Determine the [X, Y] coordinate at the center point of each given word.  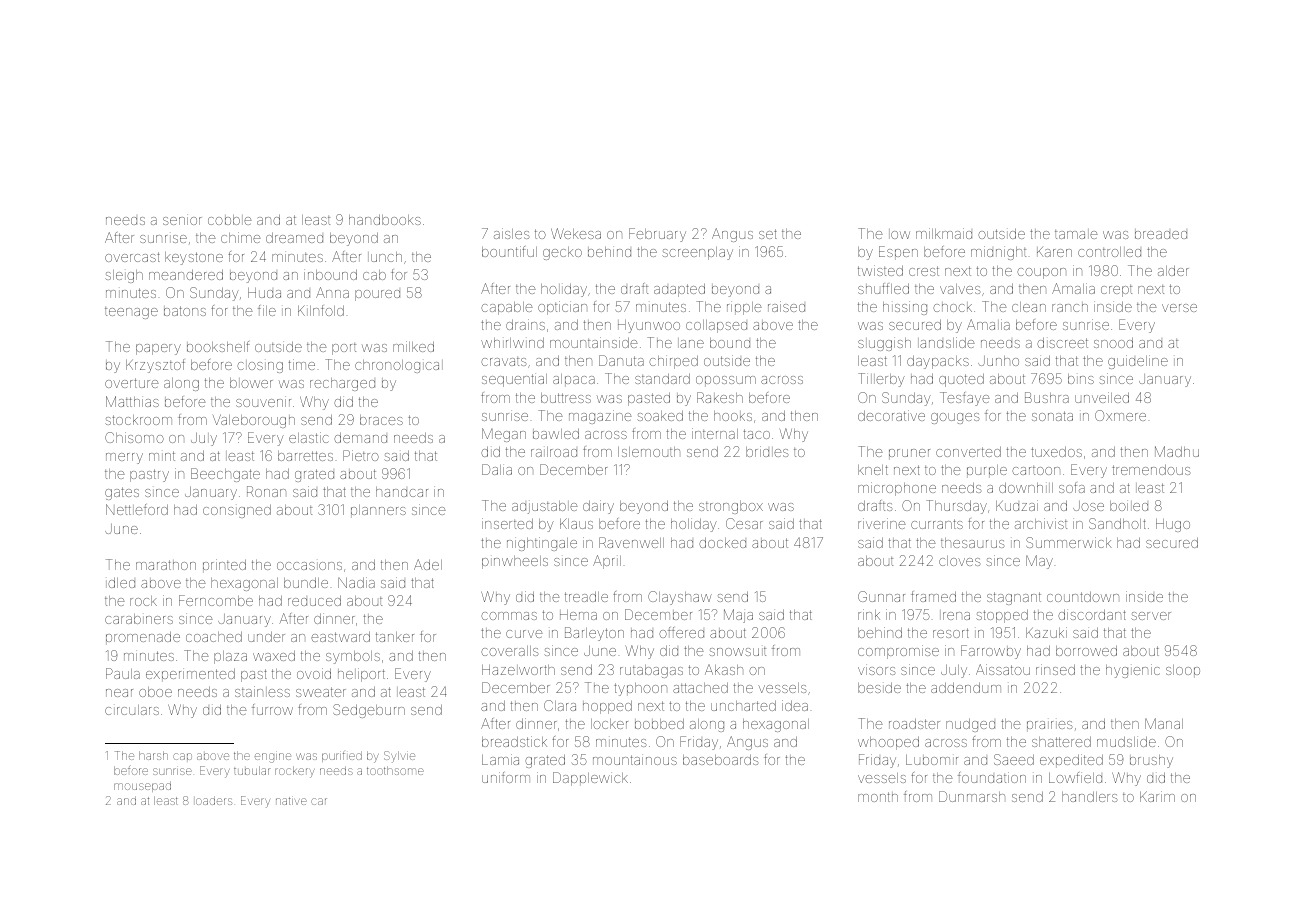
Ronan [266, 491]
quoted [961, 380]
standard [662, 378]
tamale [1076, 234]
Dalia [497, 469]
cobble [230, 220]
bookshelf [218, 346]
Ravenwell [631, 542]
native [291, 801]
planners [378, 511]
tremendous [1151, 469]
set [768, 234]
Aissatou [1003, 669]
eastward [340, 636]
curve [524, 634]
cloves [959, 561]
